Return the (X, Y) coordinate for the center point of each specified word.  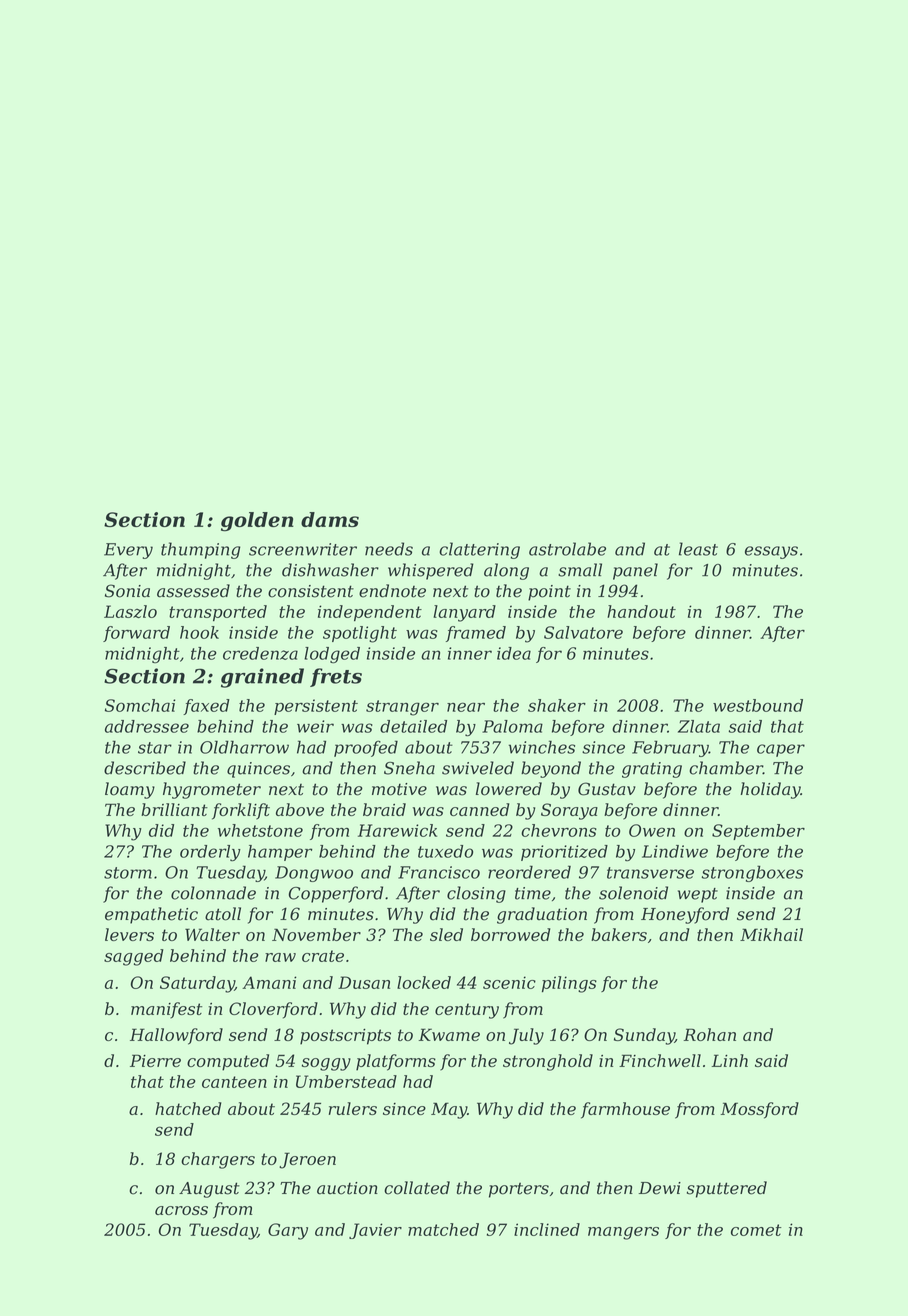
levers (129, 934)
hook (199, 632)
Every (128, 551)
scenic (509, 982)
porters (519, 1190)
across (181, 1210)
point (549, 593)
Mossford (760, 1110)
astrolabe (567, 549)
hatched (188, 1108)
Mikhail (771, 934)
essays (771, 552)
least (698, 549)
